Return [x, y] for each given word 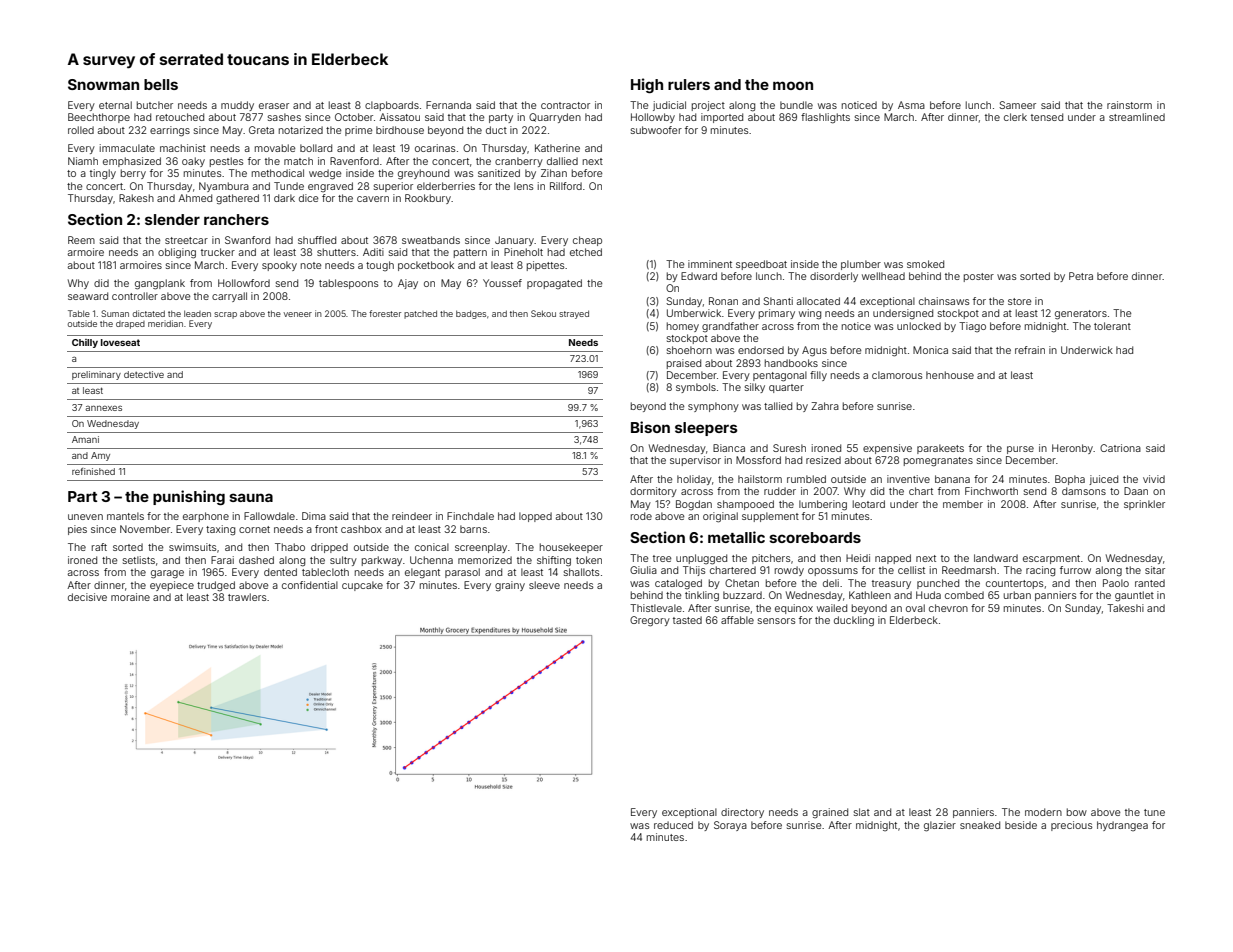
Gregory [650, 621]
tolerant [1112, 326]
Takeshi [1125, 608]
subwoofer [656, 130]
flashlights [825, 118]
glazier [940, 826]
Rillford [566, 186]
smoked [925, 264]
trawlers [247, 597]
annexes [103, 408]
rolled [81, 130]
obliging [177, 253]
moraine [130, 597]
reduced [673, 825]
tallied [778, 406]
